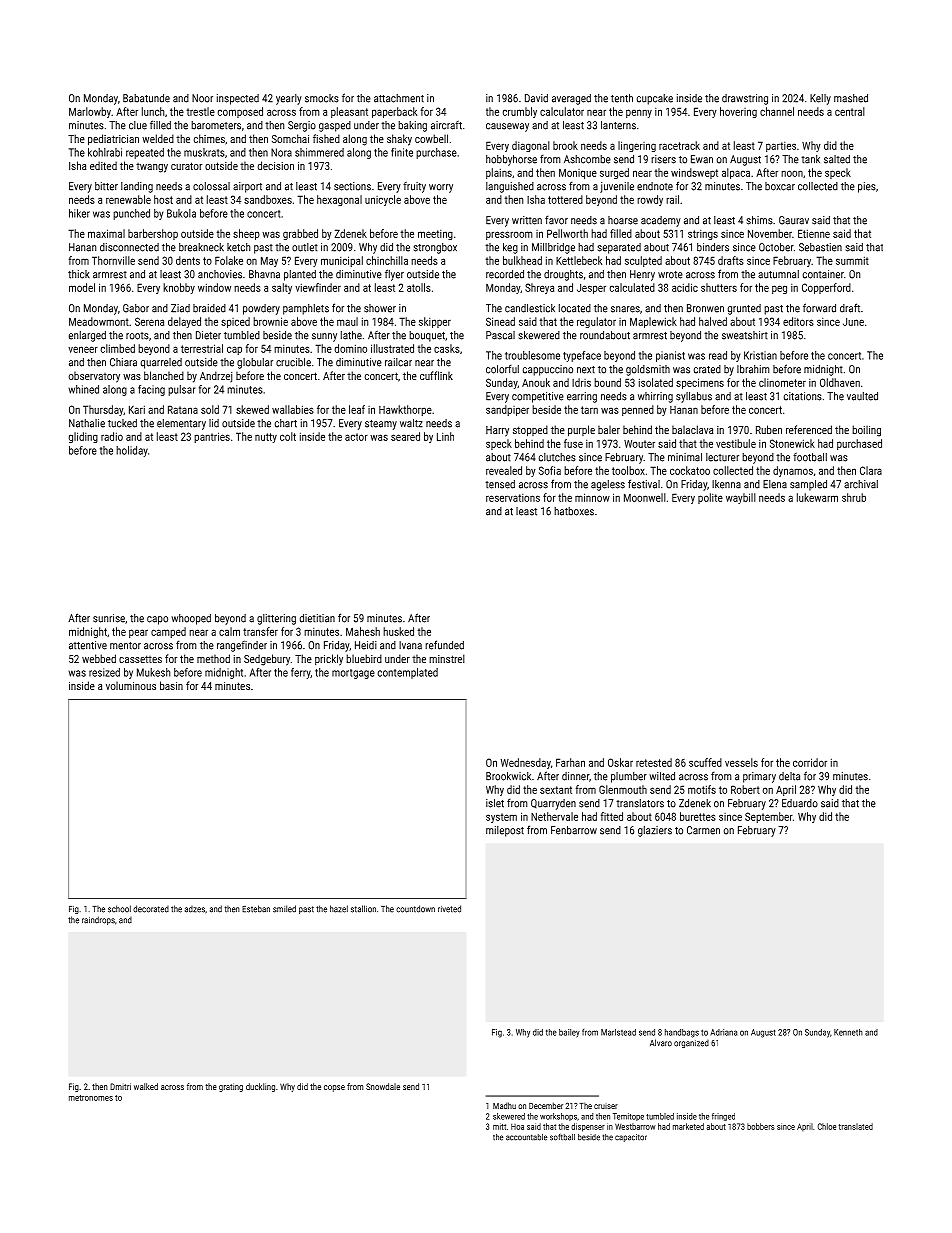  I want to click on municipal, so click(342, 261).
